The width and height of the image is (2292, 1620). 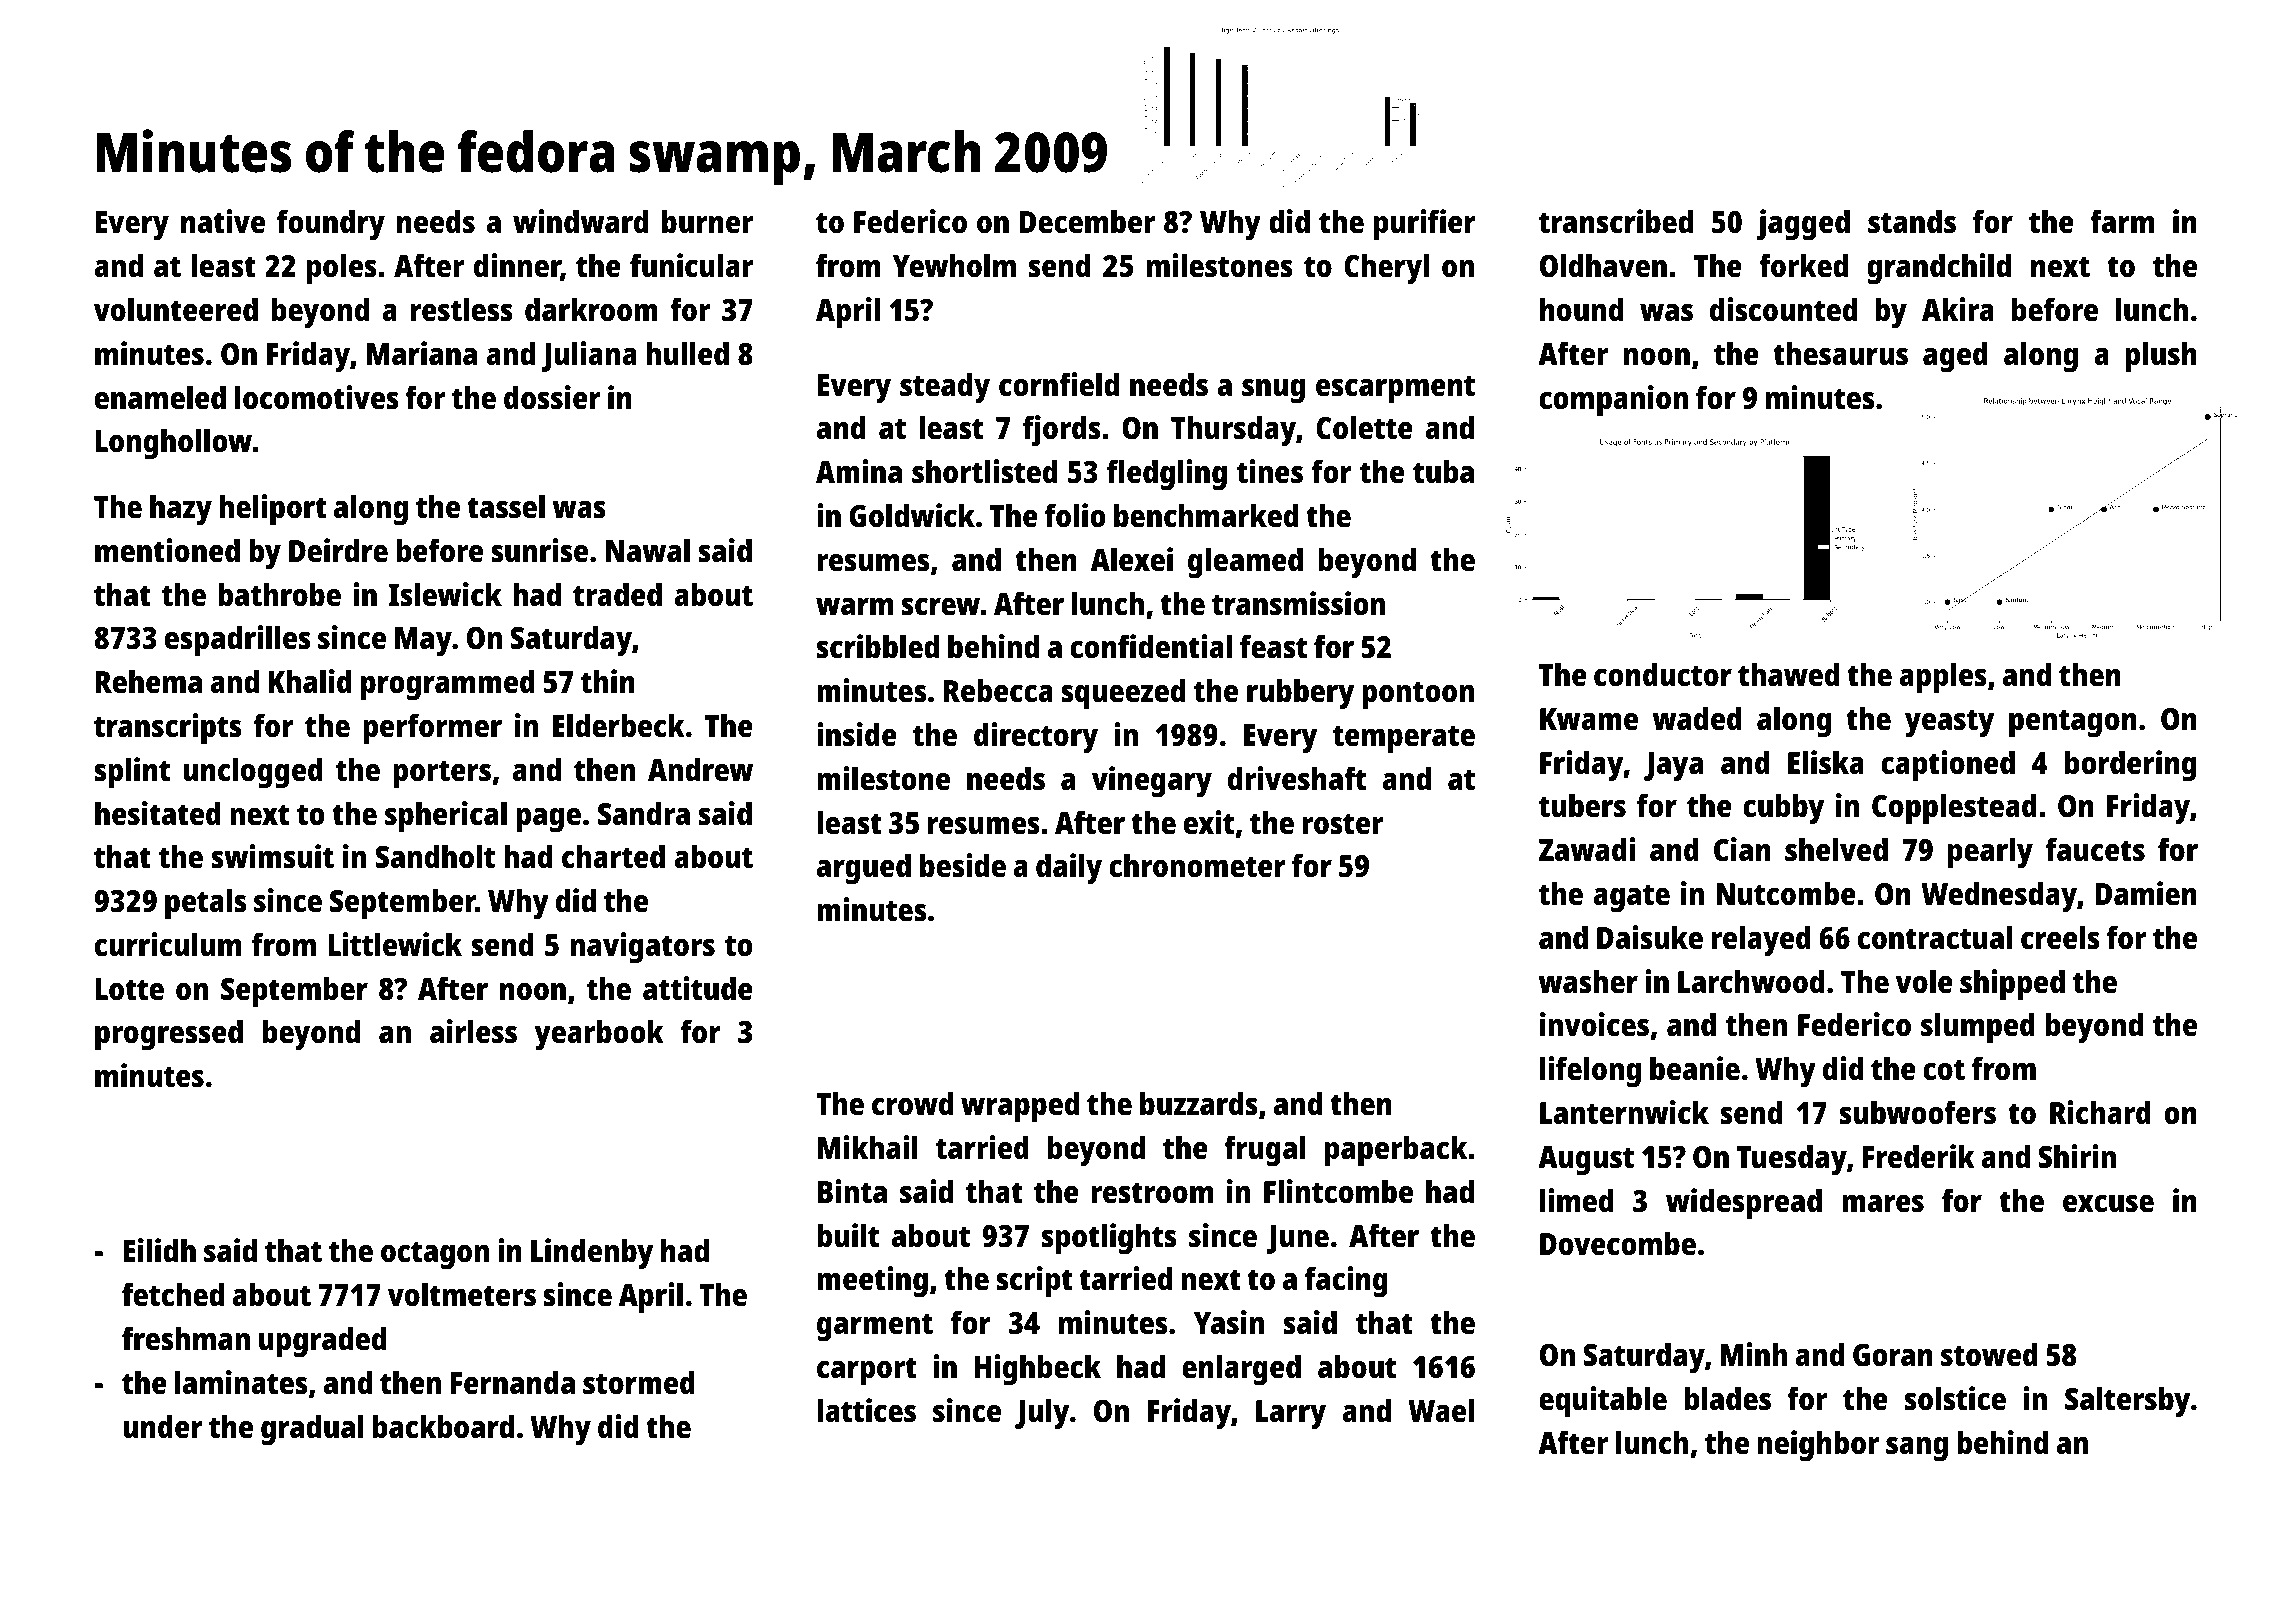 I want to click on transcribed, so click(x=1616, y=221).
